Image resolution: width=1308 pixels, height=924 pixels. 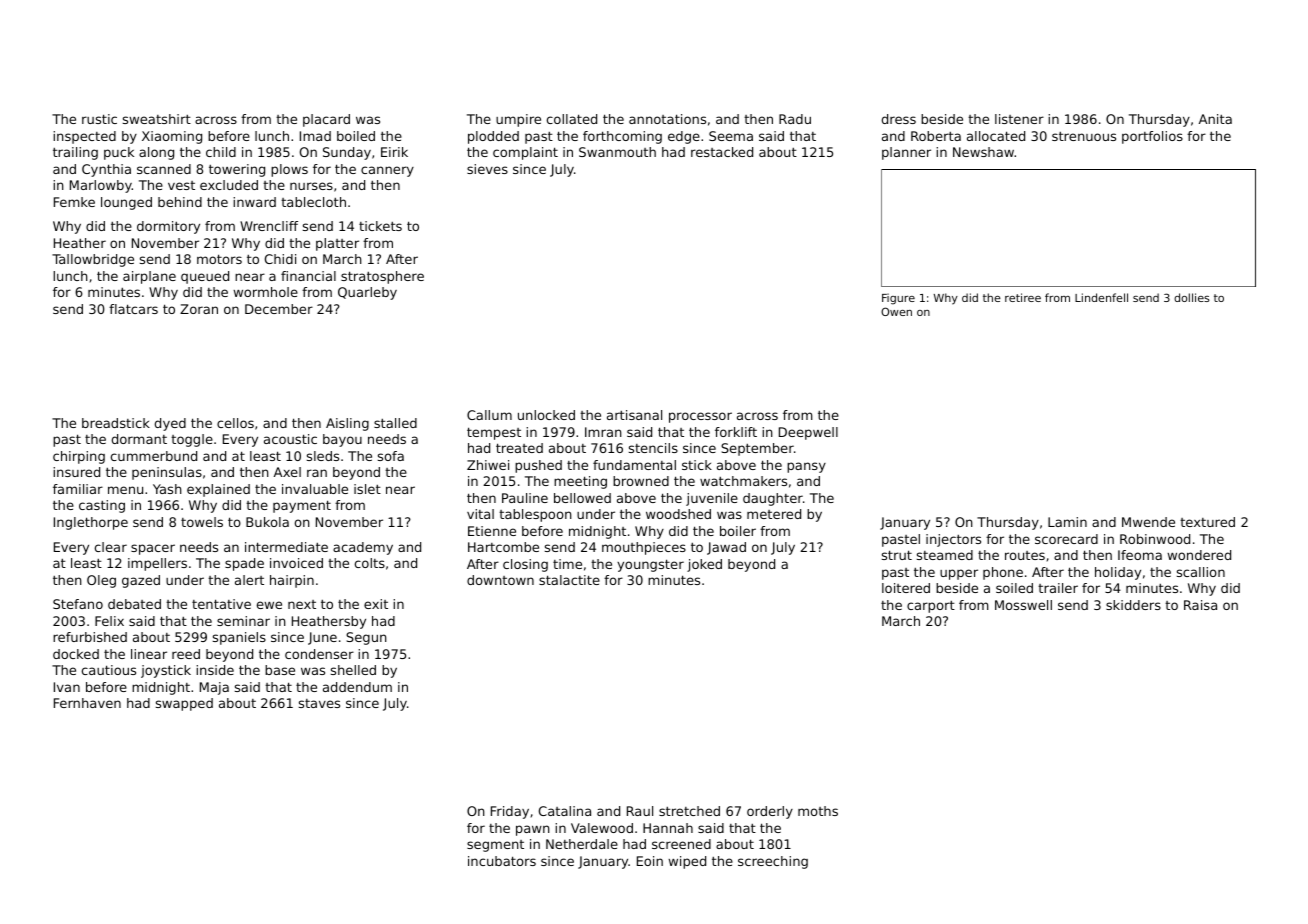 I want to click on clear, so click(x=111, y=547).
